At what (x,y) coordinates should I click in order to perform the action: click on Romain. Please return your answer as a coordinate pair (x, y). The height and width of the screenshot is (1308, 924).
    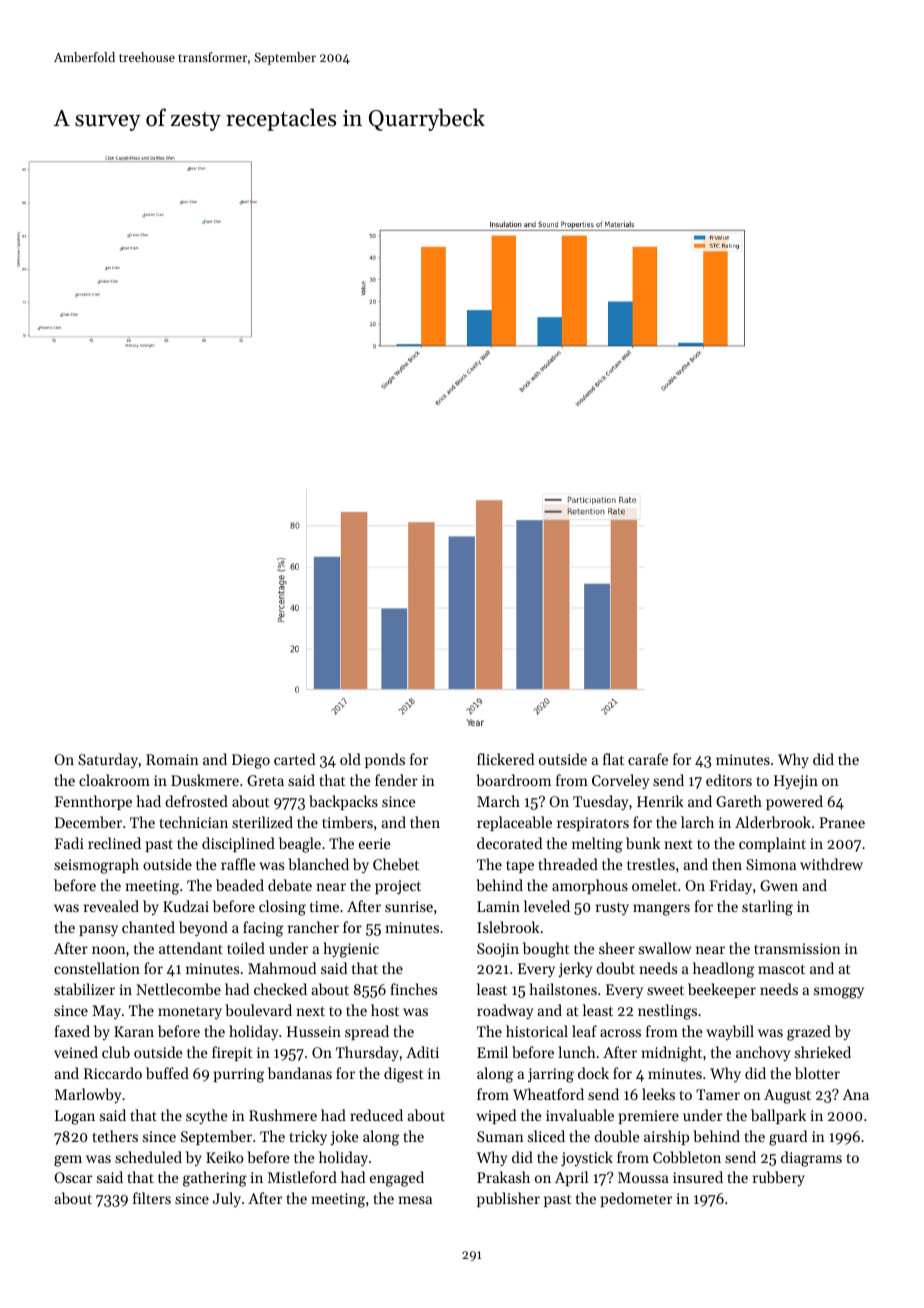
    Looking at the image, I should click on (172, 759).
